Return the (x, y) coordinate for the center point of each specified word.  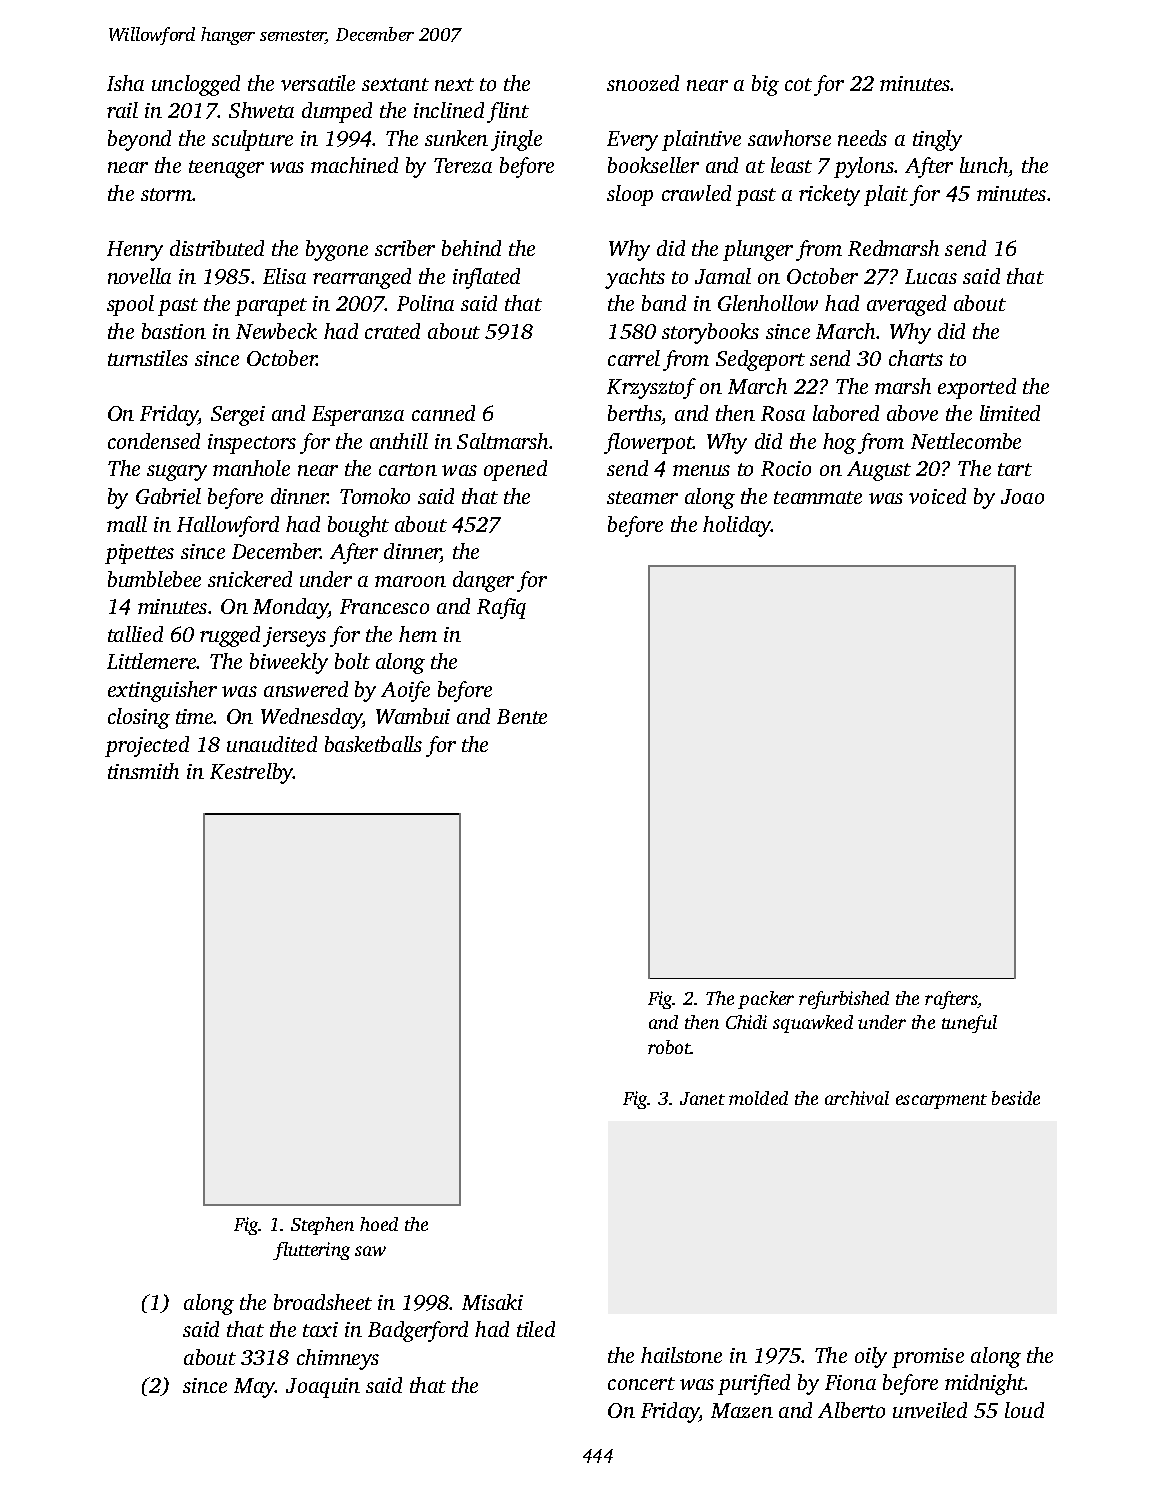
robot (669, 1047)
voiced (937, 496)
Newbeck (276, 331)
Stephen (322, 1226)
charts (916, 358)
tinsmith (143, 771)
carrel (634, 358)
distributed (217, 248)
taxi (320, 1329)
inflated (486, 278)
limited (1010, 413)
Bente (522, 716)
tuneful (969, 1024)
